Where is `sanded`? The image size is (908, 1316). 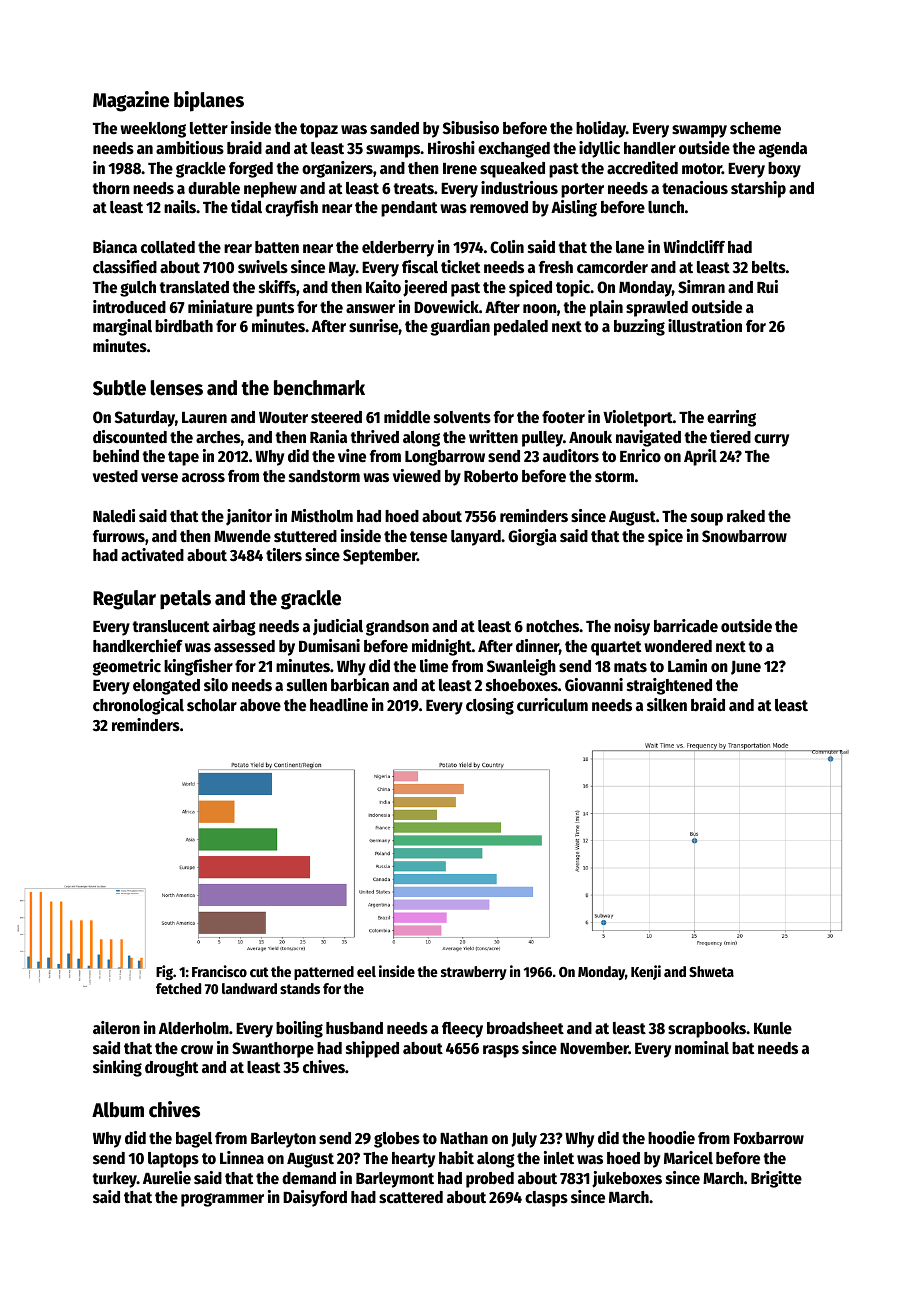 sanded is located at coordinates (394, 128).
